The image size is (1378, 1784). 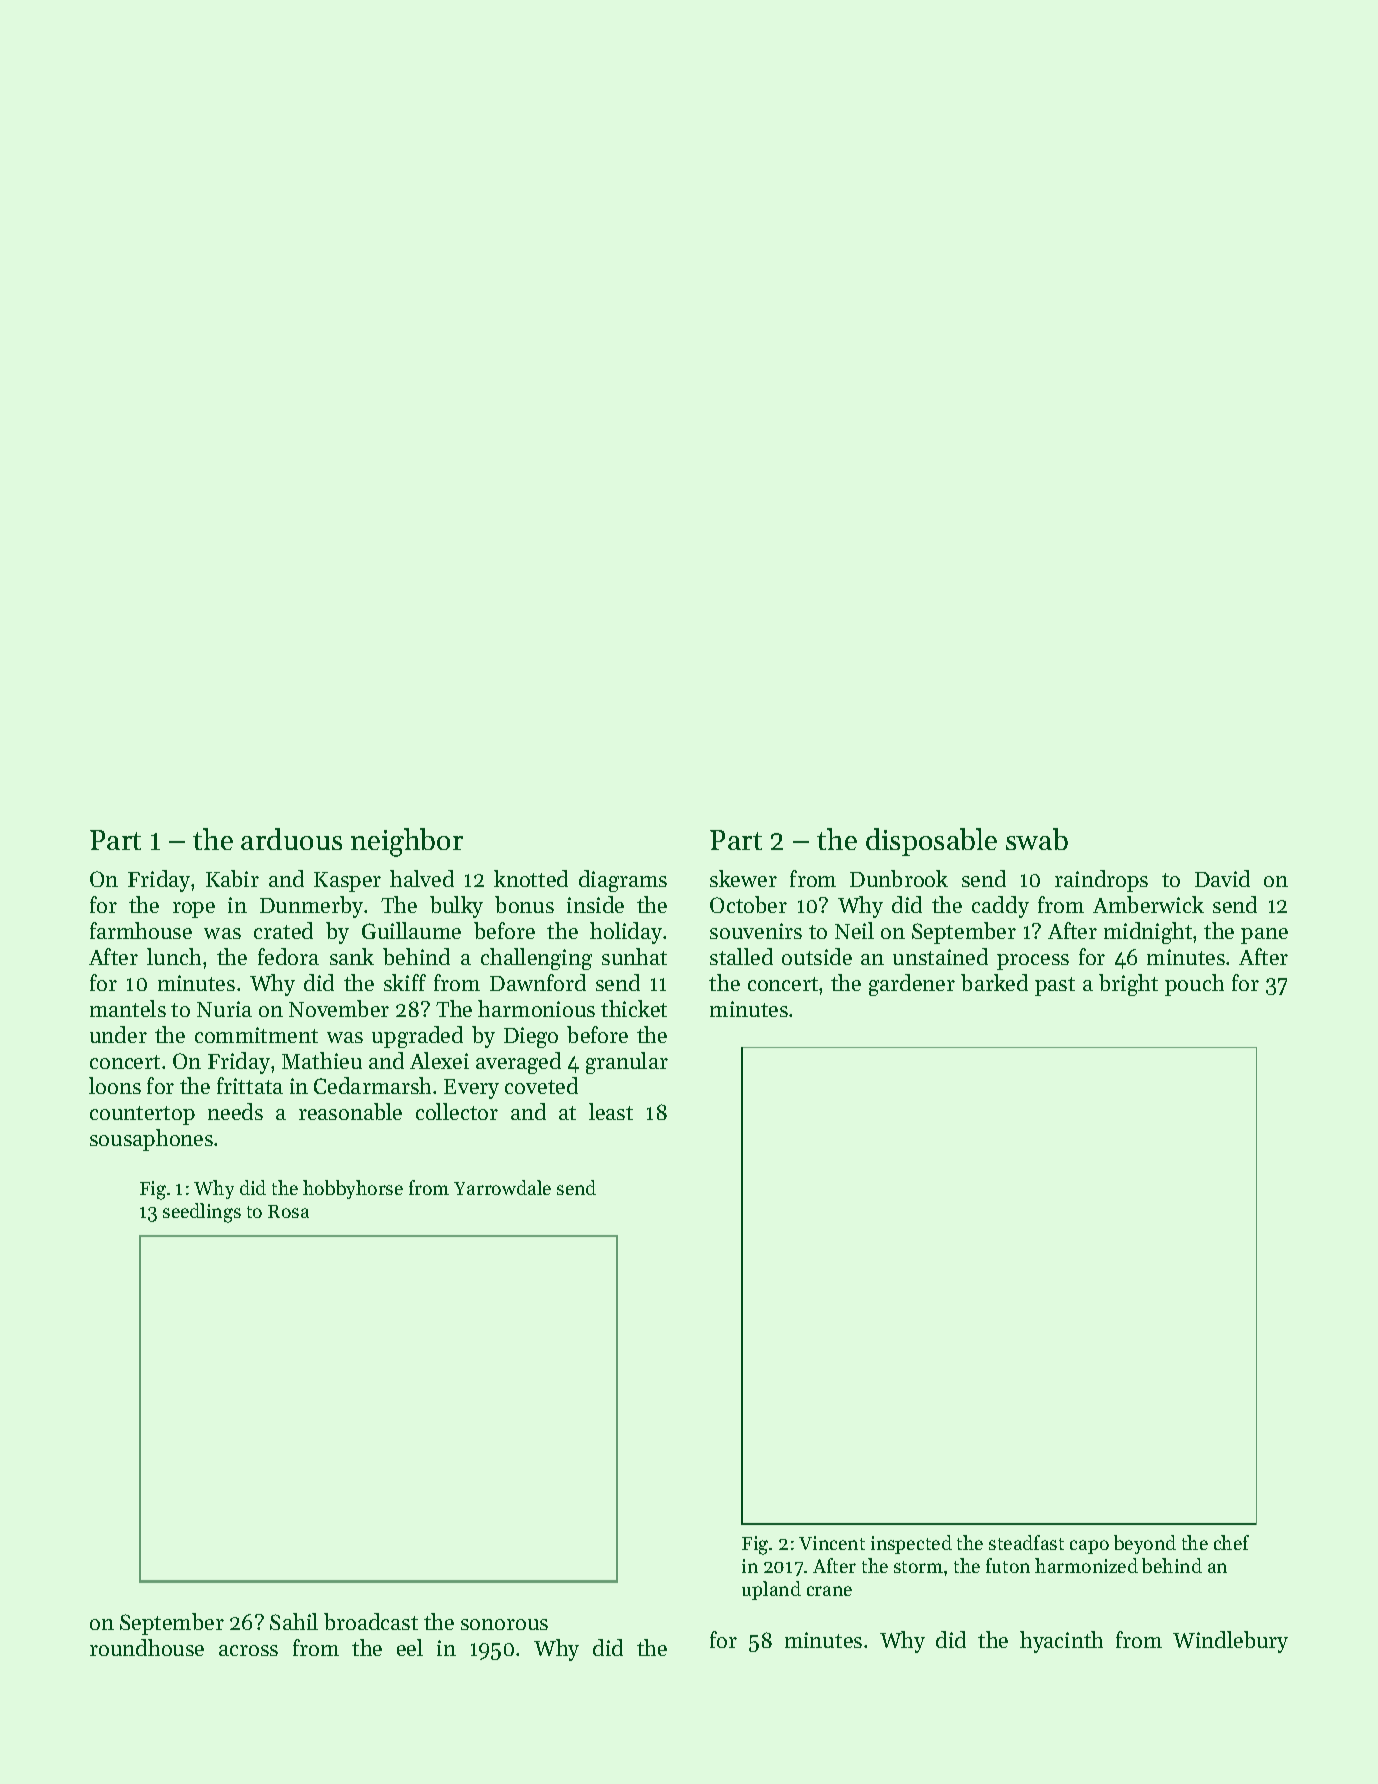 What do you see at coordinates (1037, 839) in the document?
I see `swab` at bounding box center [1037, 839].
